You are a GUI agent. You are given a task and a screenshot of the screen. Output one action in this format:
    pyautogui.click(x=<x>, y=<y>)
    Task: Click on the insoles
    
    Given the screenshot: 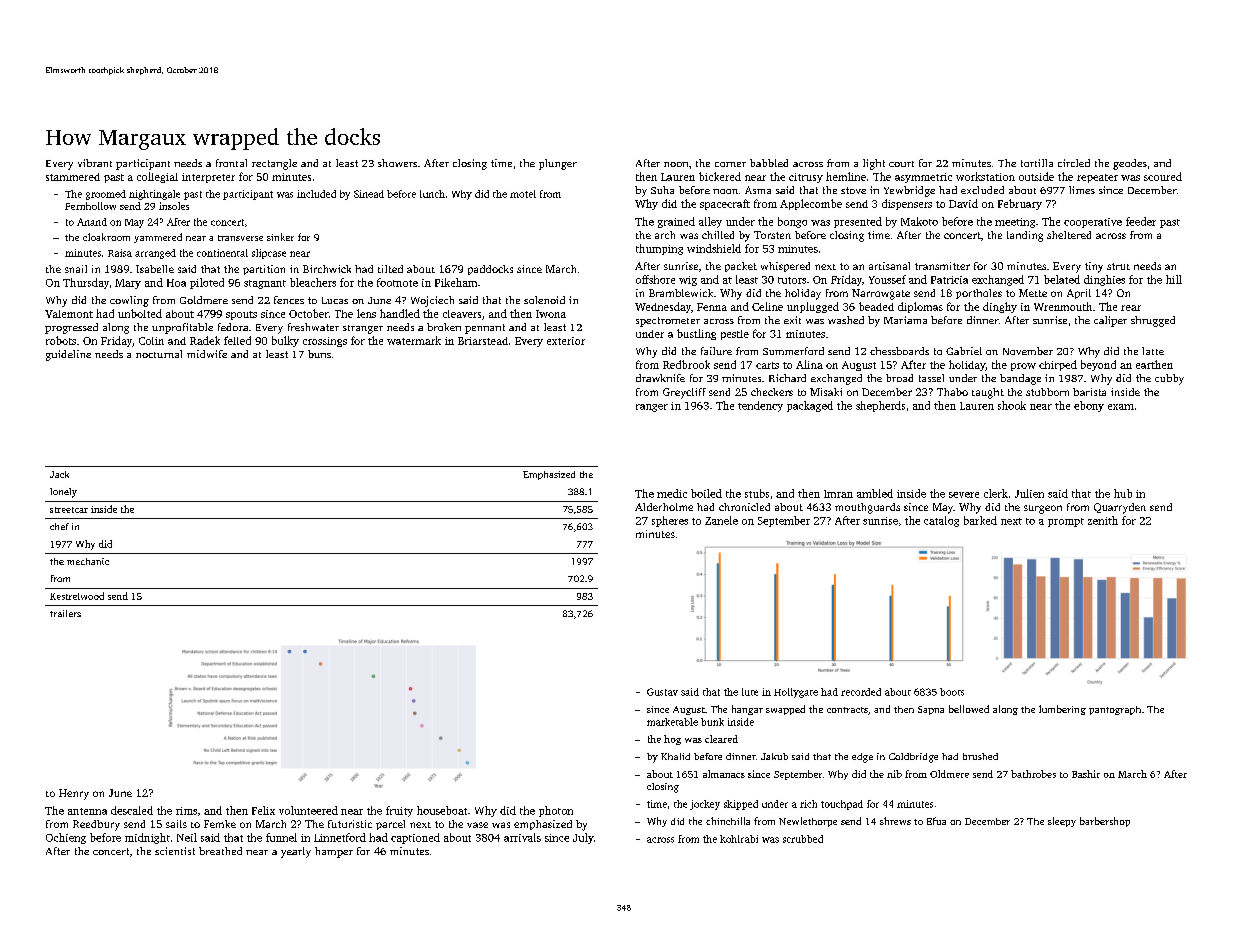 What is the action you would take?
    pyautogui.click(x=174, y=206)
